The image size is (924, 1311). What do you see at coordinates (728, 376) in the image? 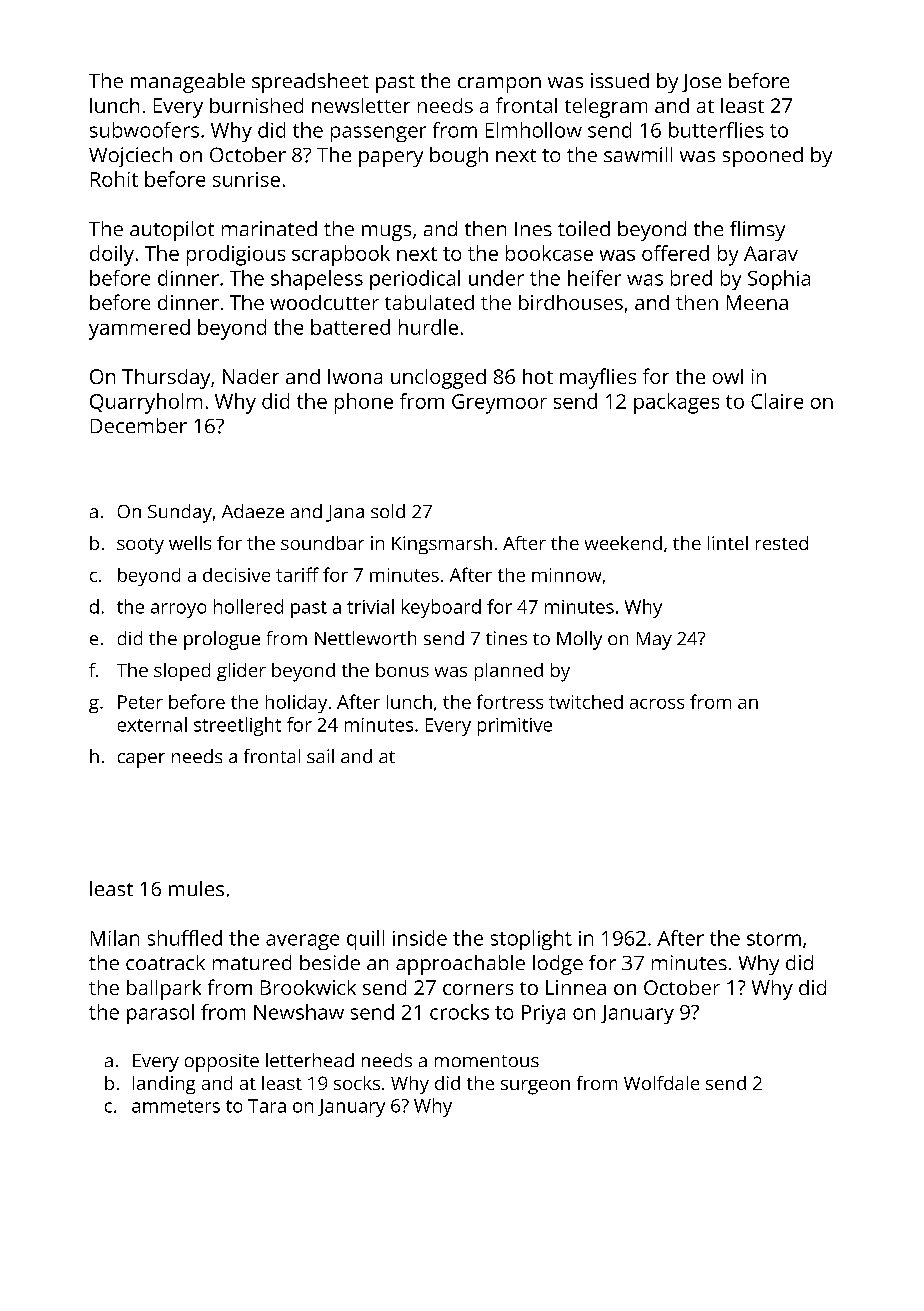
I see `owl` at bounding box center [728, 376].
